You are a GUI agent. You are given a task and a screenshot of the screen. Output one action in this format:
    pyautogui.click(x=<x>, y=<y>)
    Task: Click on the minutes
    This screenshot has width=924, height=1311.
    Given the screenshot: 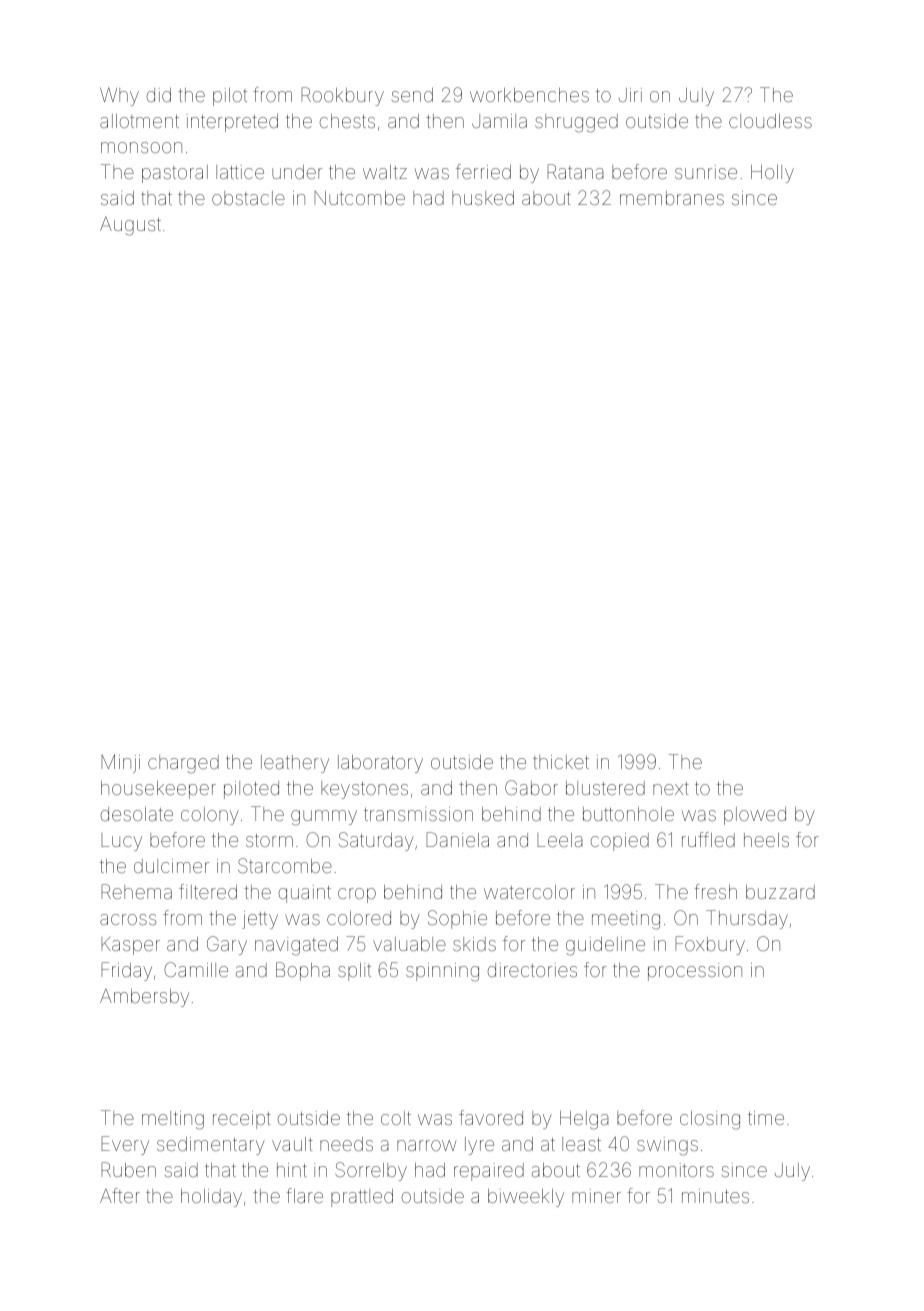 What is the action you would take?
    pyautogui.click(x=715, y=1196)
